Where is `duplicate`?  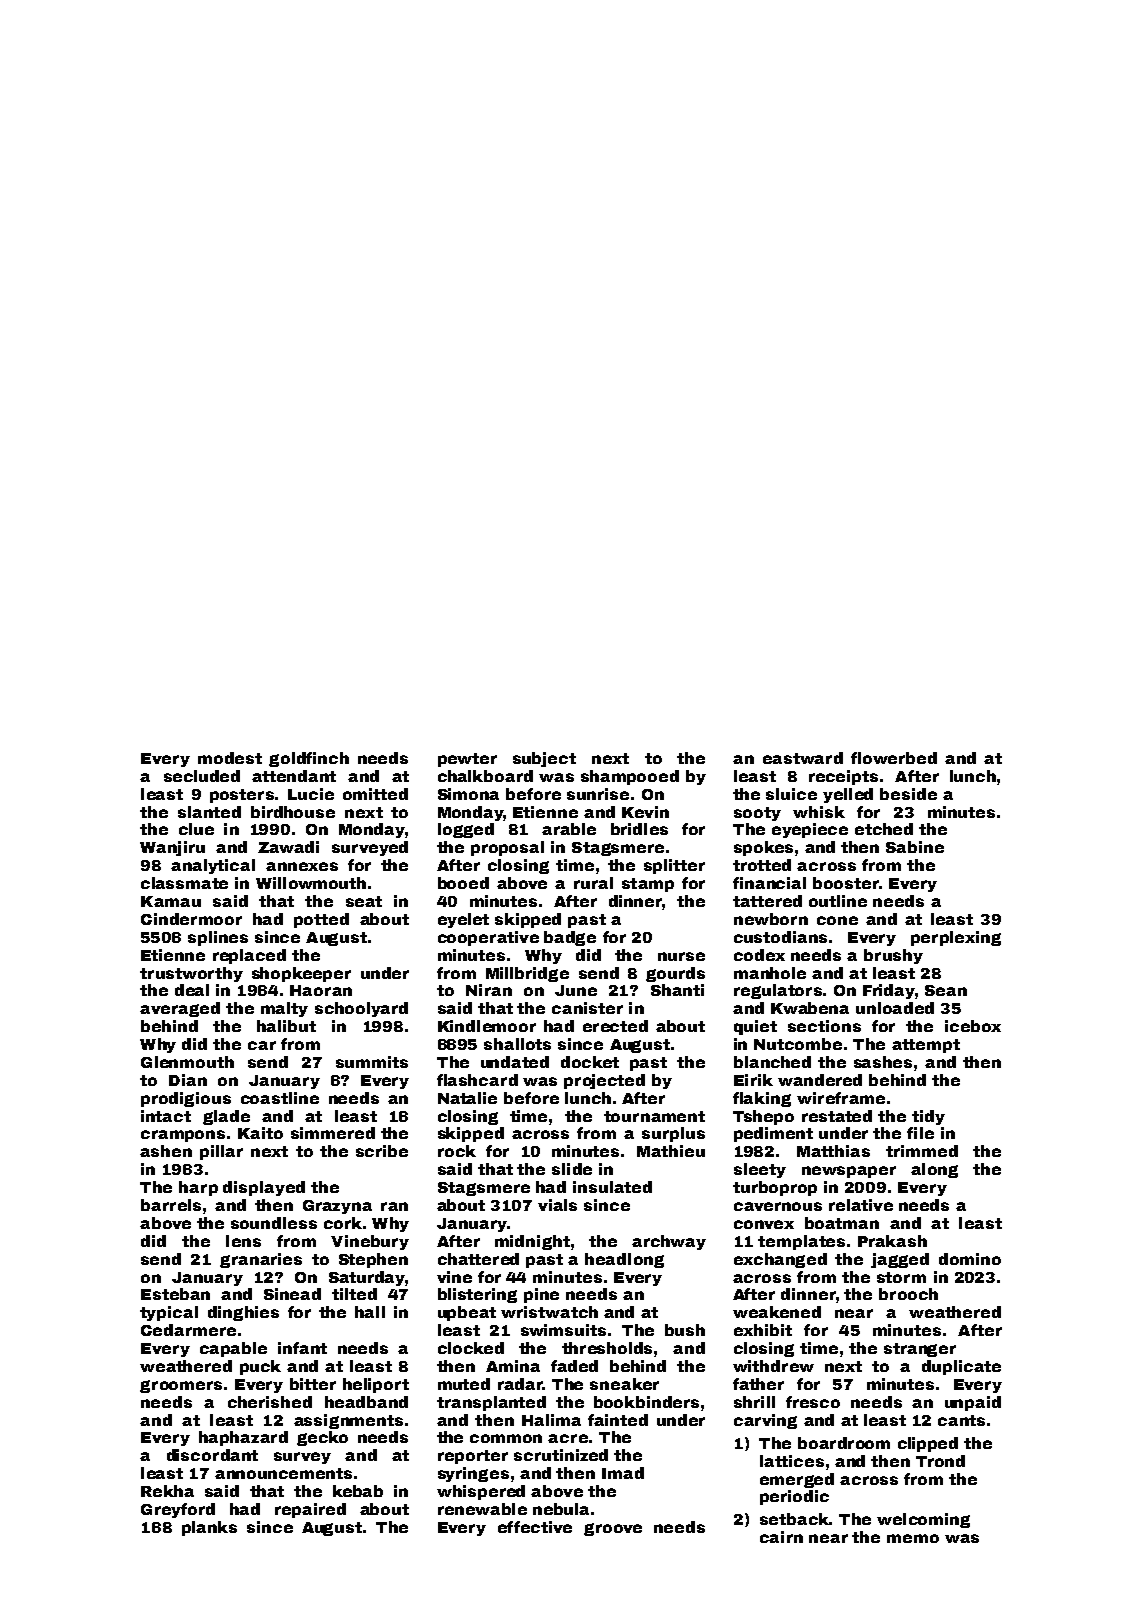 duplicate is located at coordinates (961, 1367).
